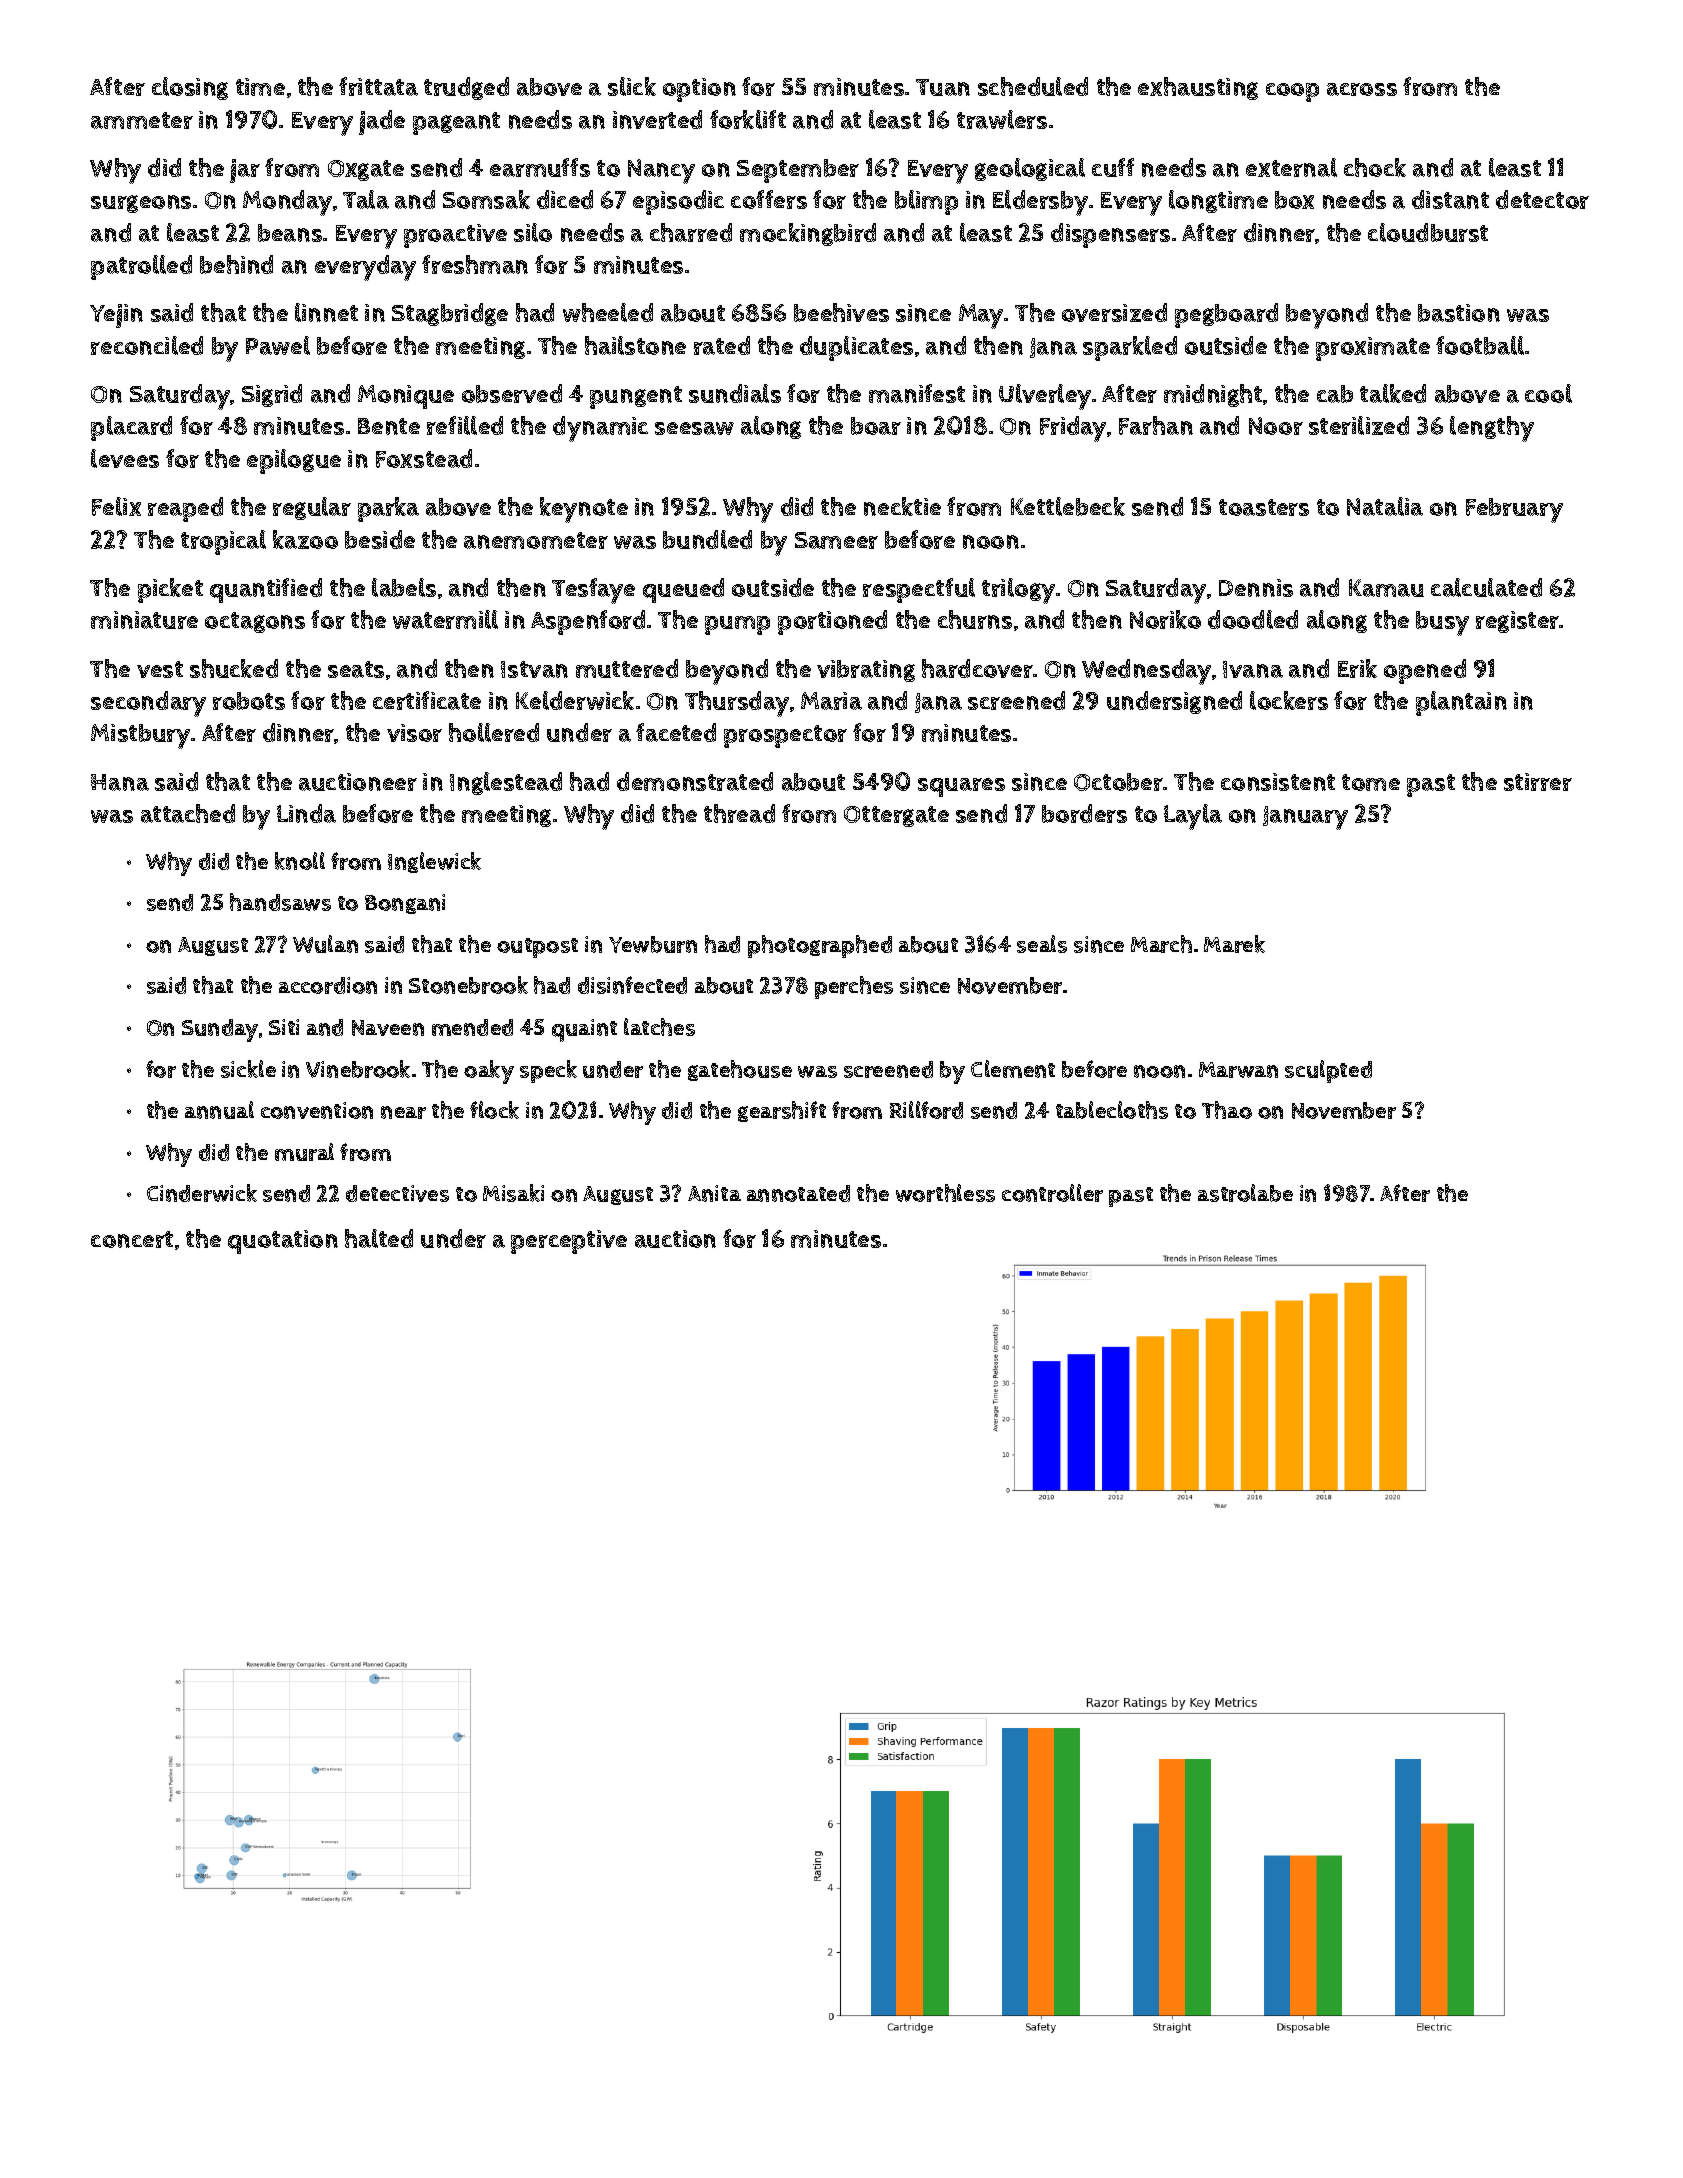  What do you see at coordinates (896, 816) in the screenshot?
I see `Ottergate` at bounding box center [896, 816].
